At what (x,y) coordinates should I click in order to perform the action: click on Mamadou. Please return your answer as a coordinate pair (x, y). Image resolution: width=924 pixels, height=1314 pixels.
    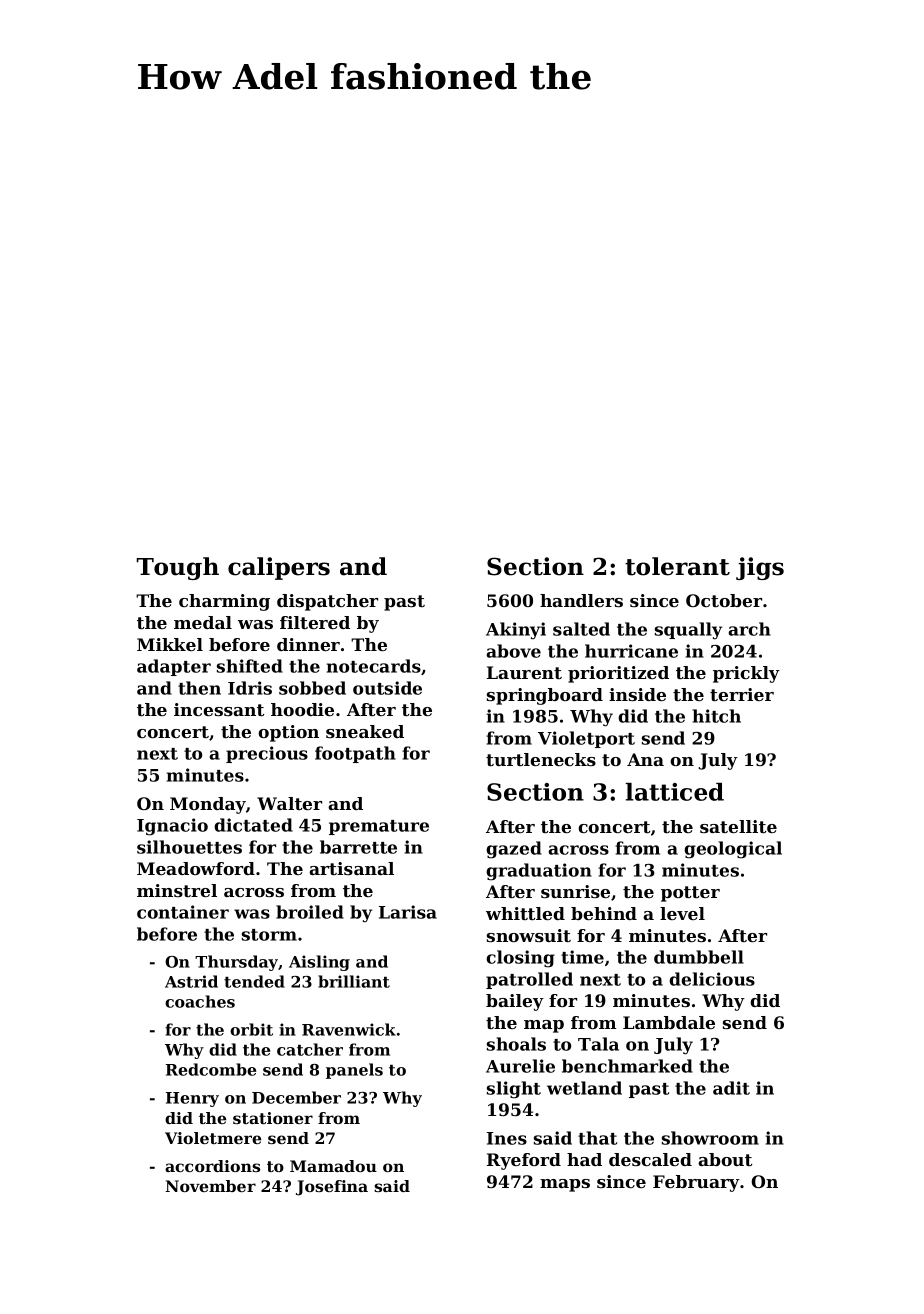
    Looking at the image, I should click on (333, 1166).
